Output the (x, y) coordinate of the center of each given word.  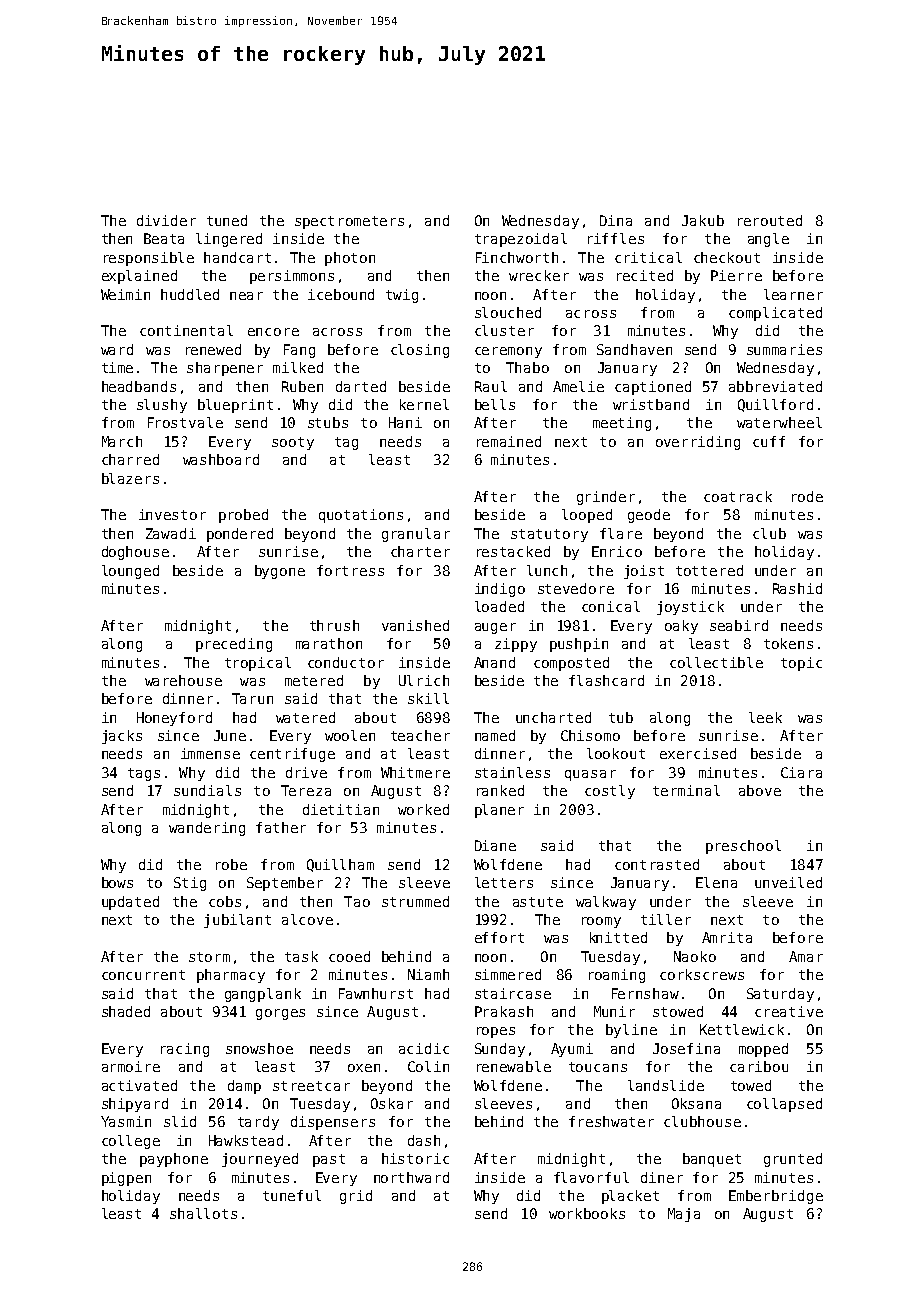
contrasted (657, 864)
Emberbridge (776, 1197)
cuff (769, 441)
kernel (424, 404)
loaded (499, 606)
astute (538, 902)
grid (356, 1197)
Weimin (125, 294)
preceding (234, 645)
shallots (203, 1213)
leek (765, 717)
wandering (207, 829)
